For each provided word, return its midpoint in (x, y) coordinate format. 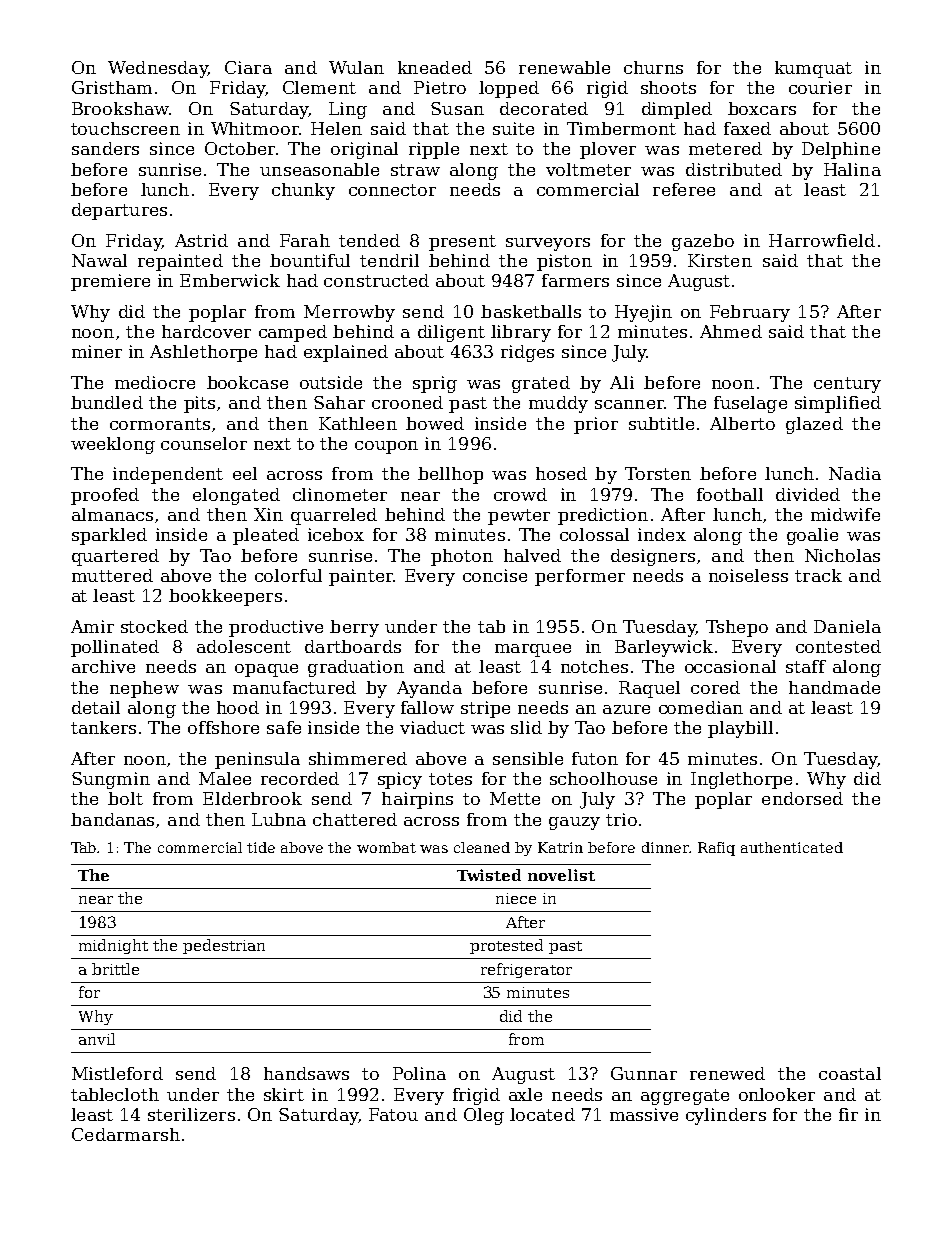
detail (96, 707)
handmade (834, 687)
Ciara (248, 67)
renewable (564, 67)
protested (506, 946)
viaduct (432, 727)
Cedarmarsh (126, 1134)
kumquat (813, 69)
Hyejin (643, 313)
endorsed (802, 798)
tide (261, 847)
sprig (435, 384)
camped (293, 333)
